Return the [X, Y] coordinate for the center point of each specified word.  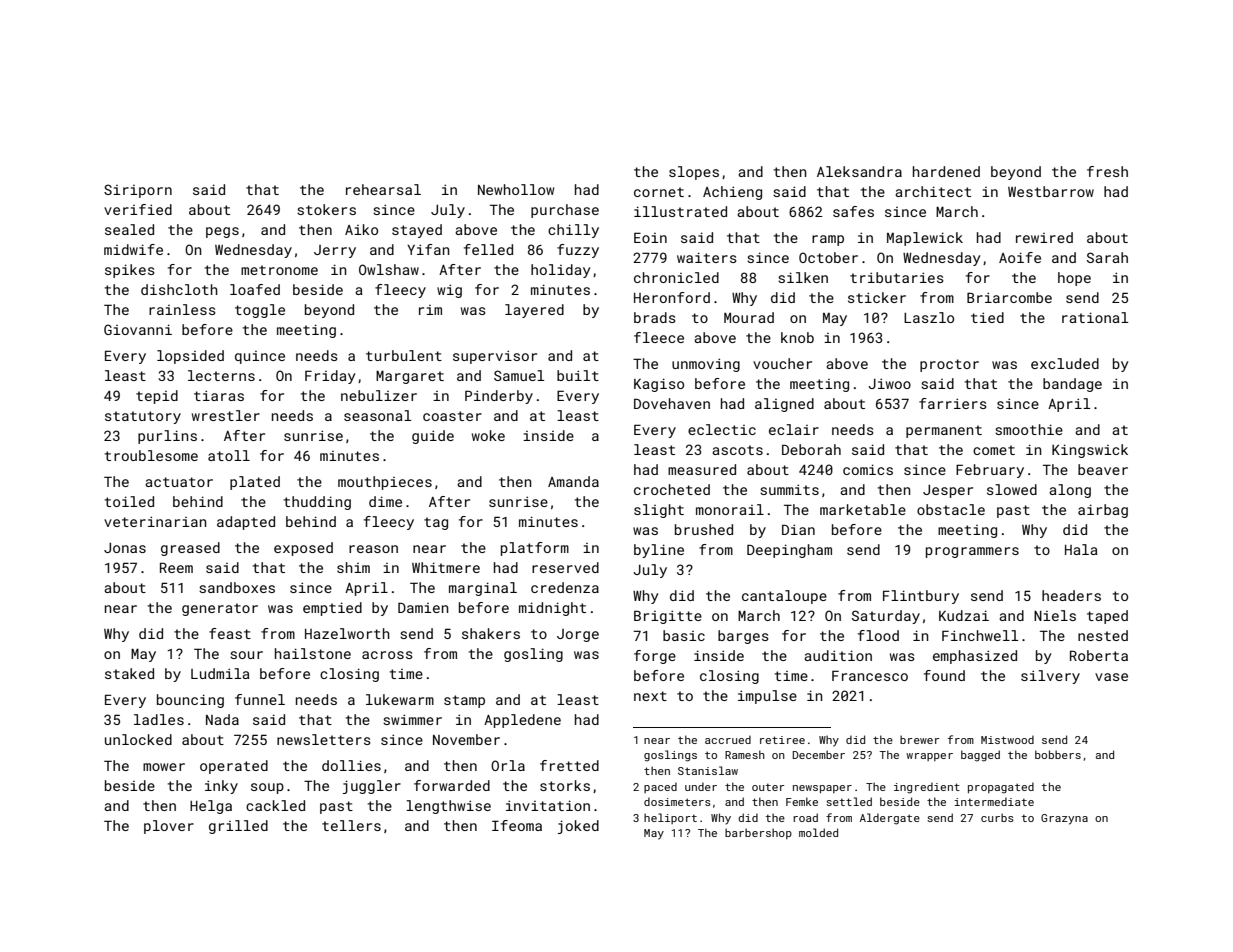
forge [655, 657]
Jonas [125, 548]
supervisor [495, 357]
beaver [1103, 469]
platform [535, 549]
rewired [1044, 237]
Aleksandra [859, 171]
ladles [159, 719]
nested [1103, 635]
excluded [1065, 363]
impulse [767, 697]
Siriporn [138, 191]
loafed [255, 289]
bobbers [1058, 754]
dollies [351, 765]
